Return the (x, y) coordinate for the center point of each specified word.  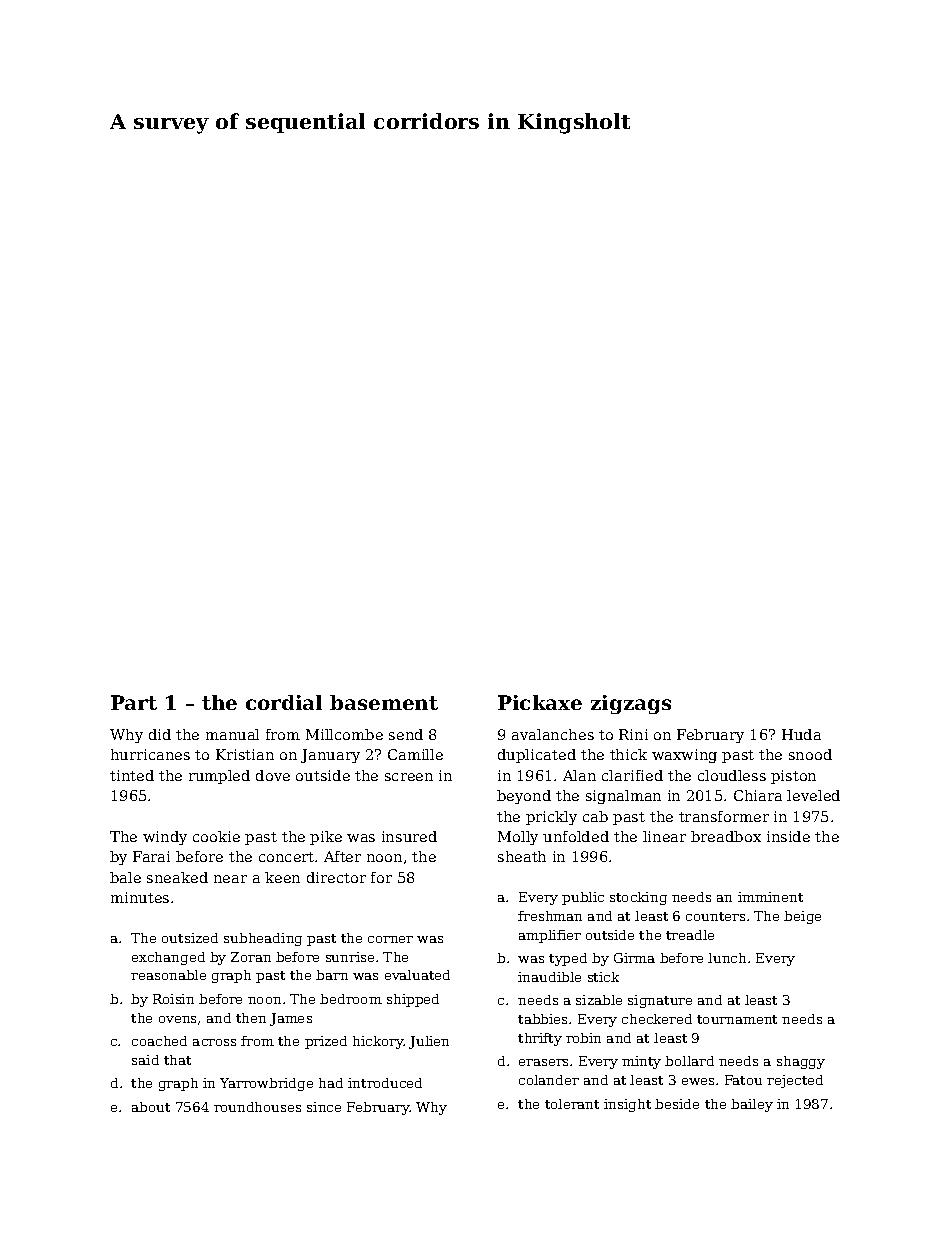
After (342, 856)
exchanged (168, 958)
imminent (770, 897)
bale (125, 877)
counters (715, 916)
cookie (216, 836)
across (214, 1042)
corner (390, 939)
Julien (429, 1042)
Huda (801, 734)
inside (788, 836)
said (145, 1060)
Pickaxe (540, 702)
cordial (284, 702)
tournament (737, 1019)
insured (409, 836)
